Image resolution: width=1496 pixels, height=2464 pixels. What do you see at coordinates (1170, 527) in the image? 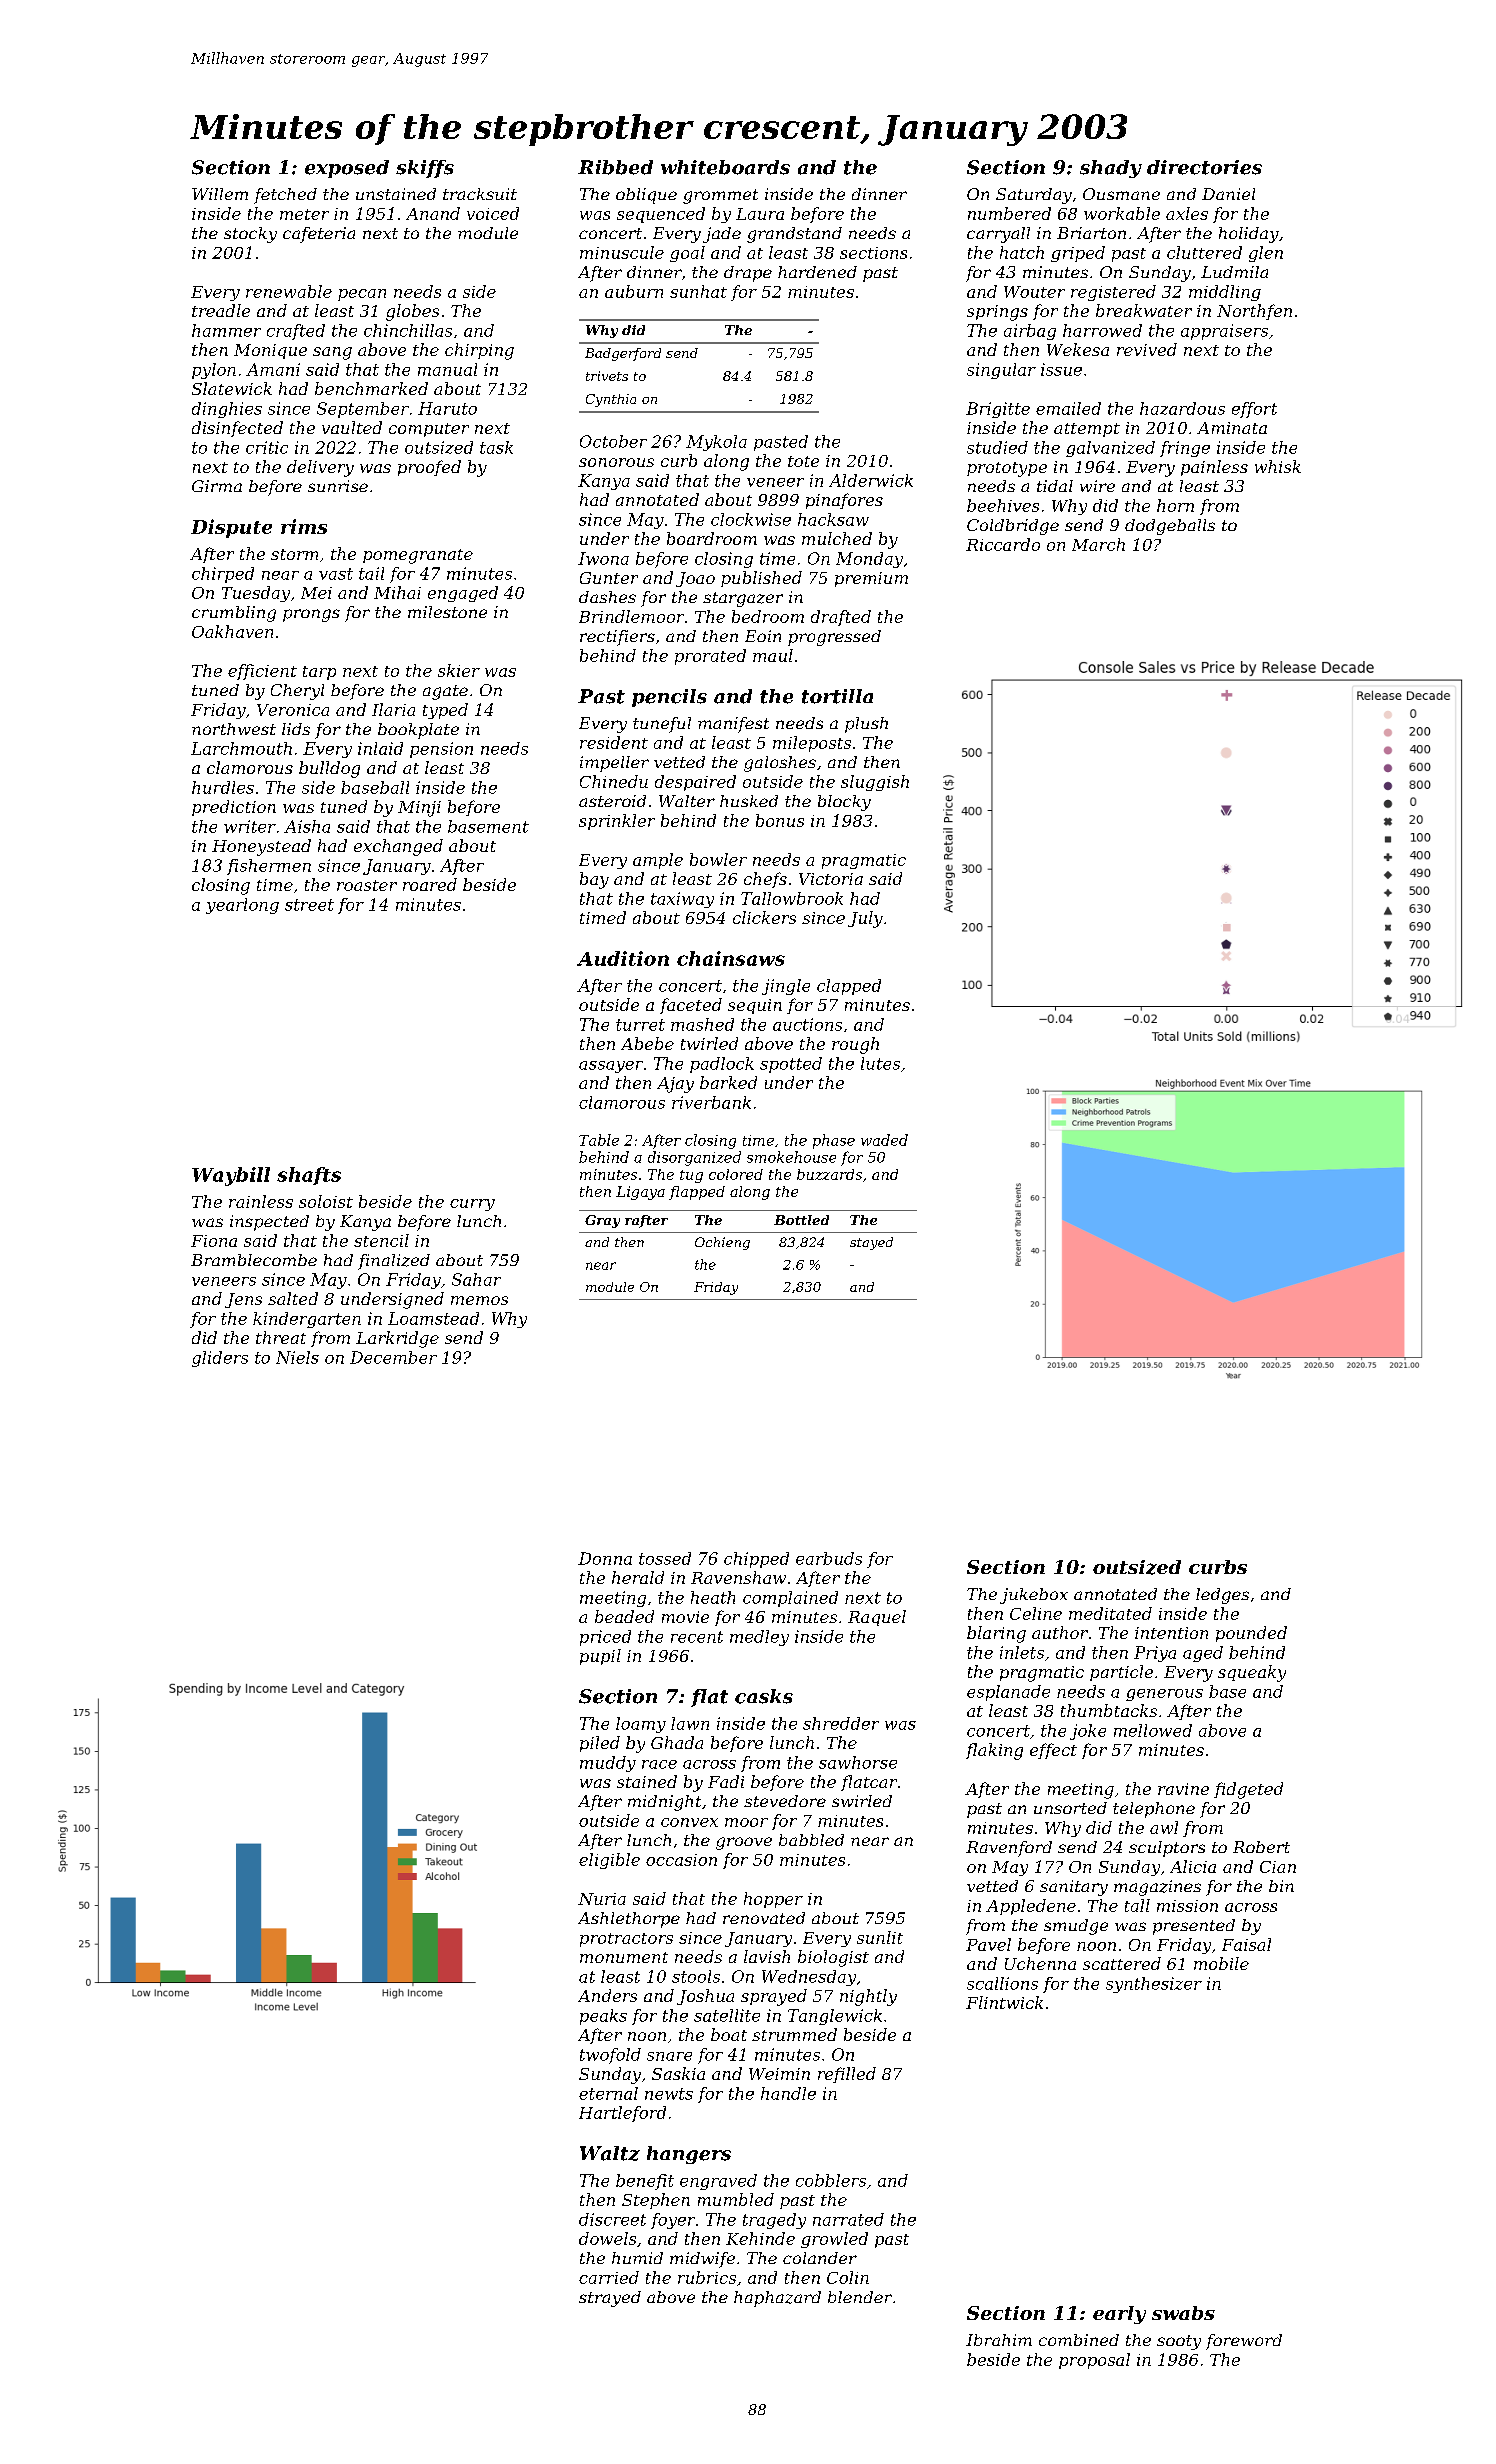
I see `dodgeballs` at bounding box center [1170, 527].
